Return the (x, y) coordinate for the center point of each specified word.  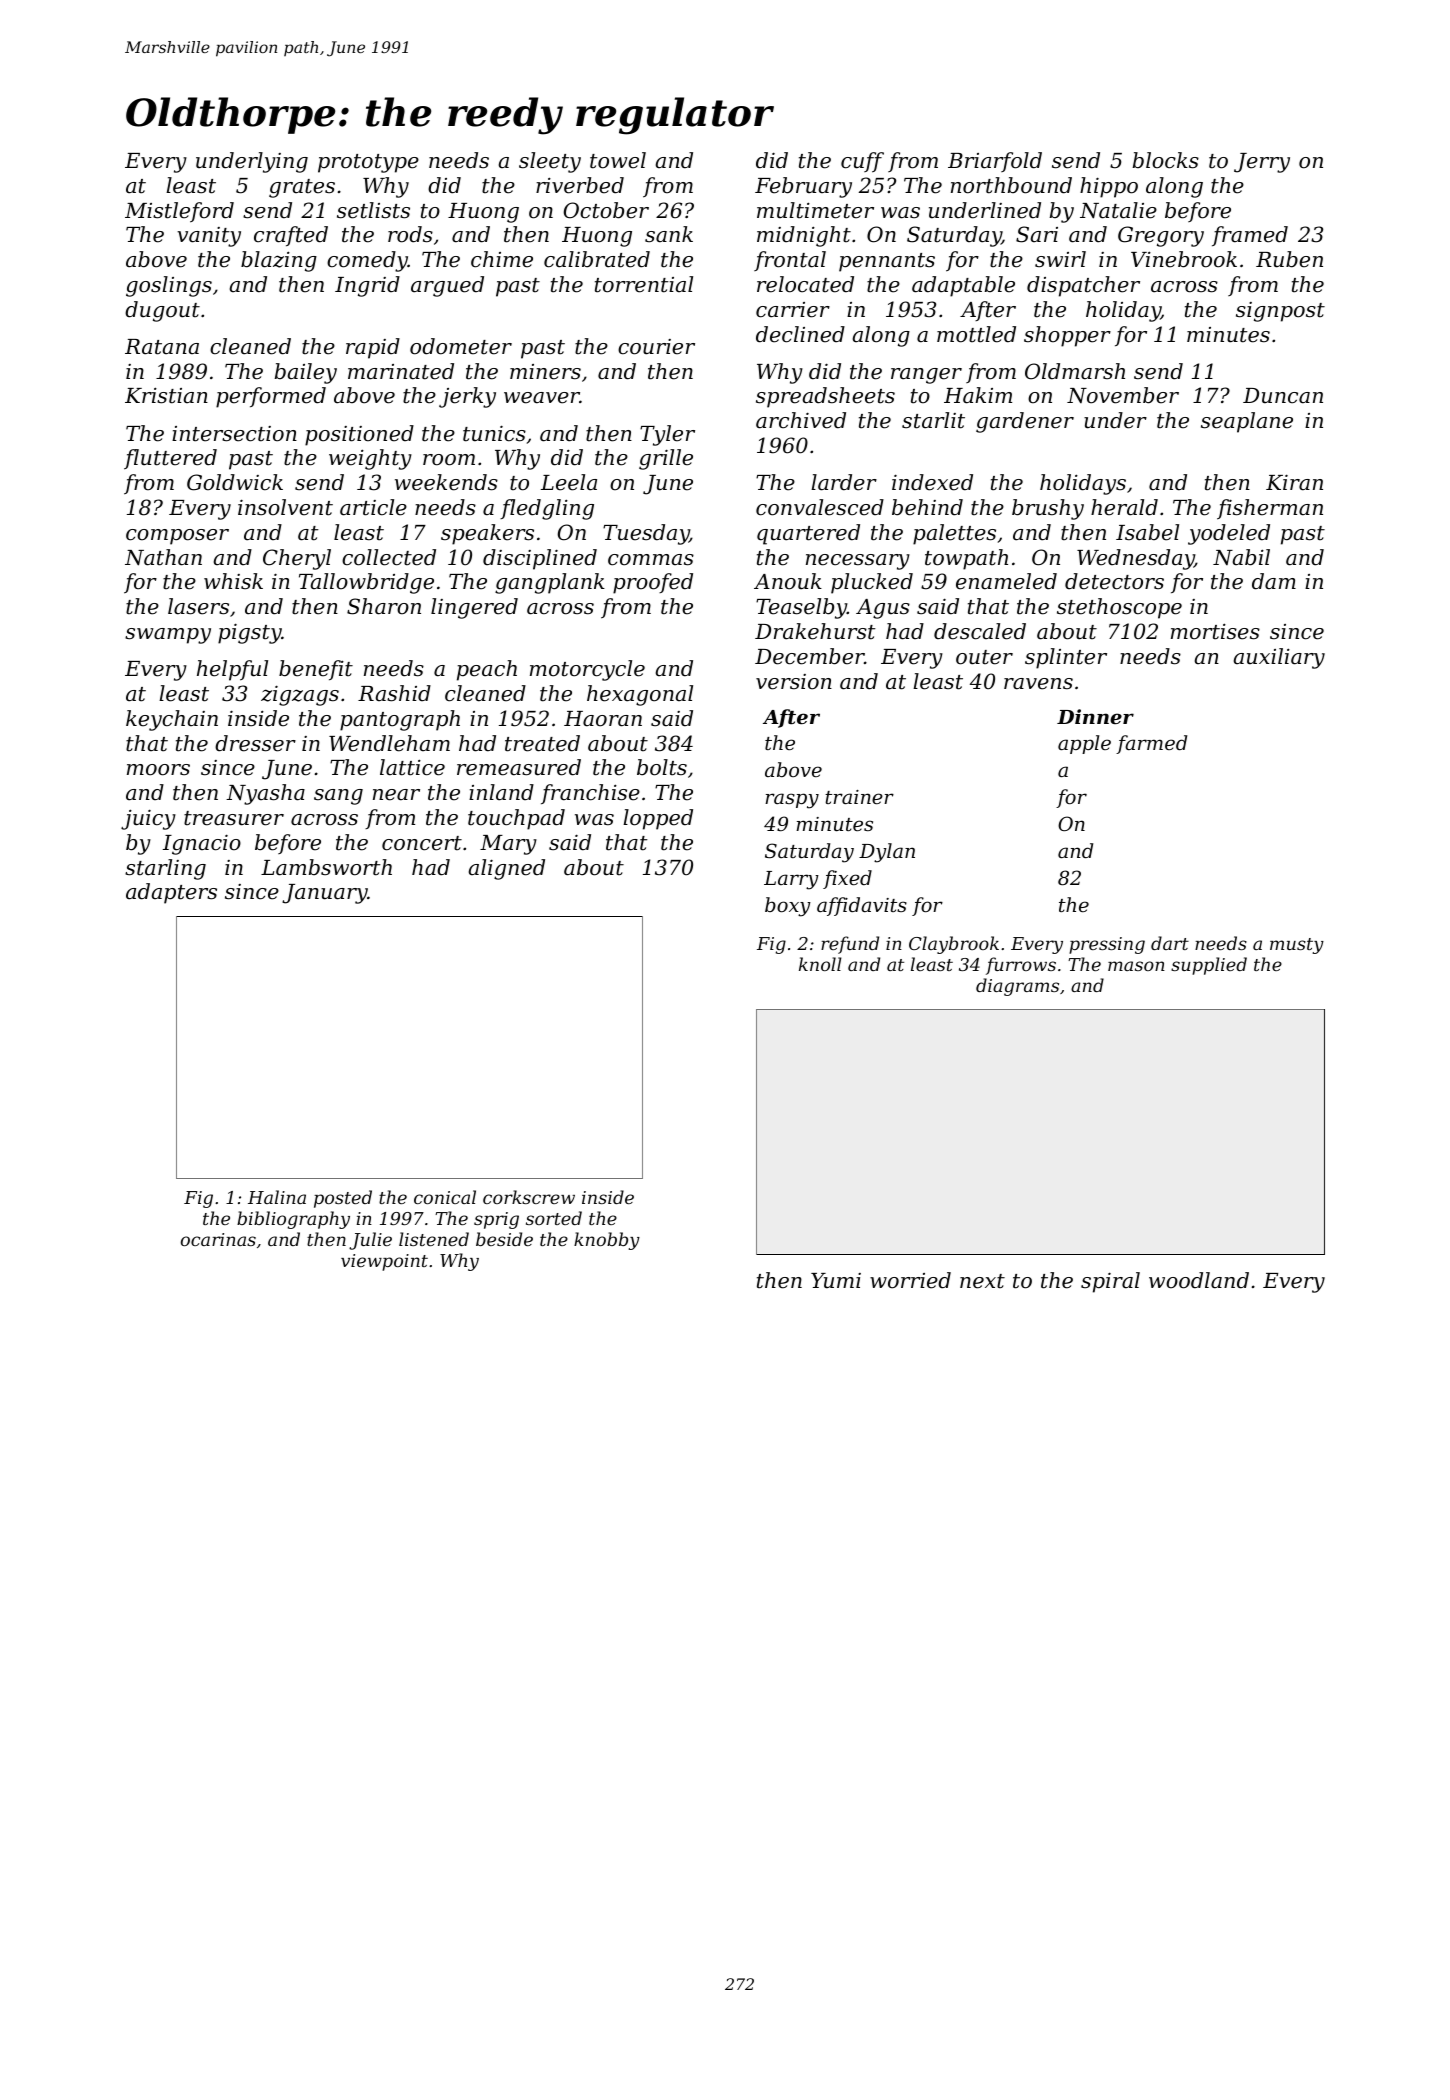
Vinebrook (1184, 259)
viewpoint (384, 1262)
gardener (1025, 422)
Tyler (667, 435)
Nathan (163, 557)
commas (651, 560)
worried (910, 1280)
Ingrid (367, 286)
